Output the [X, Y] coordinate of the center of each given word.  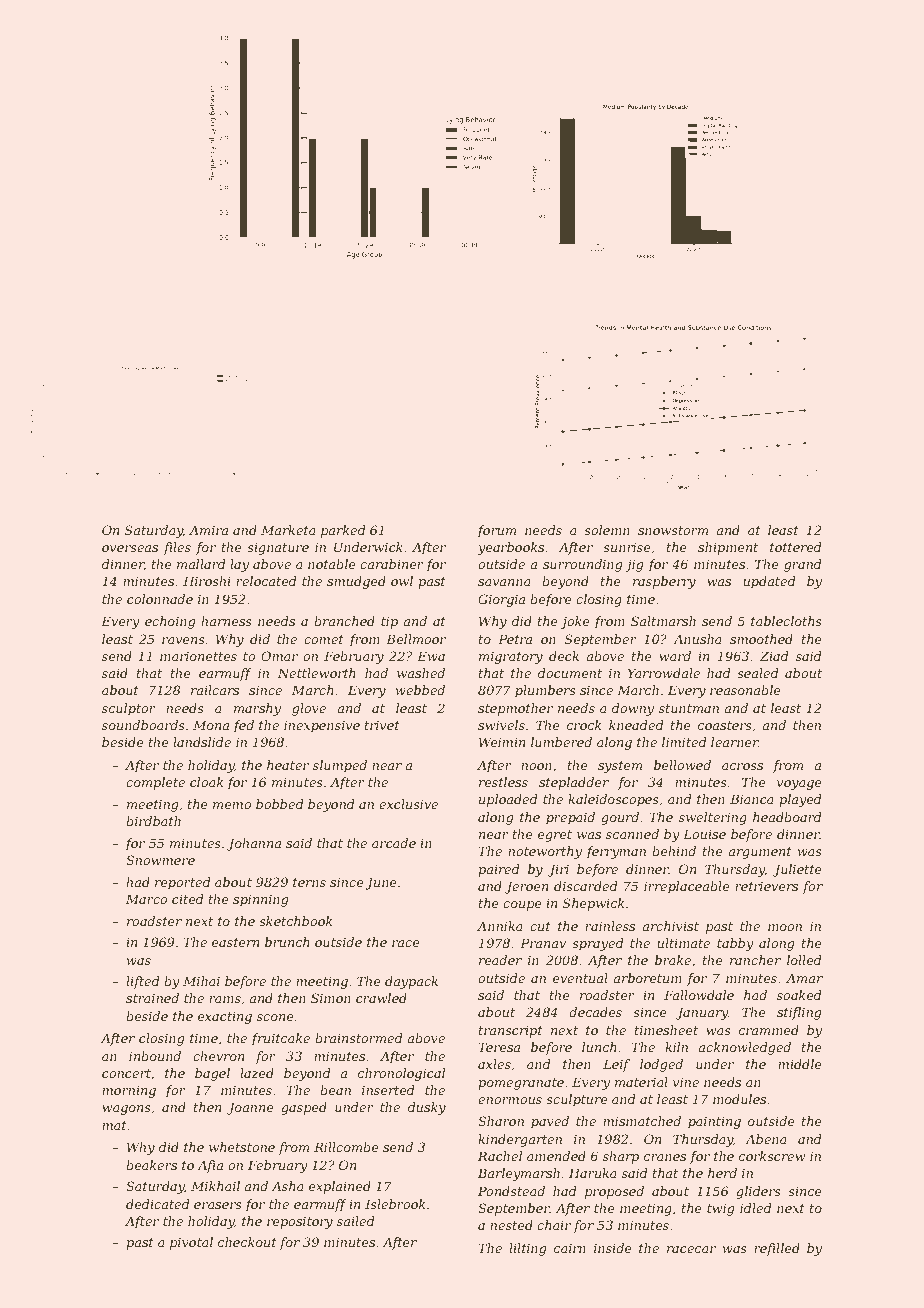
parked [343, 531]
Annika [500, 926]
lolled [804, 960]
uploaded [508, 800]
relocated [266, 581]
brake [673, 960]
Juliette [797, 870]
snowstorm [673, 530]
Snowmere [160, 860]
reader [500, 960]
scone [275, 1017]
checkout [247, 1242]
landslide [202, 742]
